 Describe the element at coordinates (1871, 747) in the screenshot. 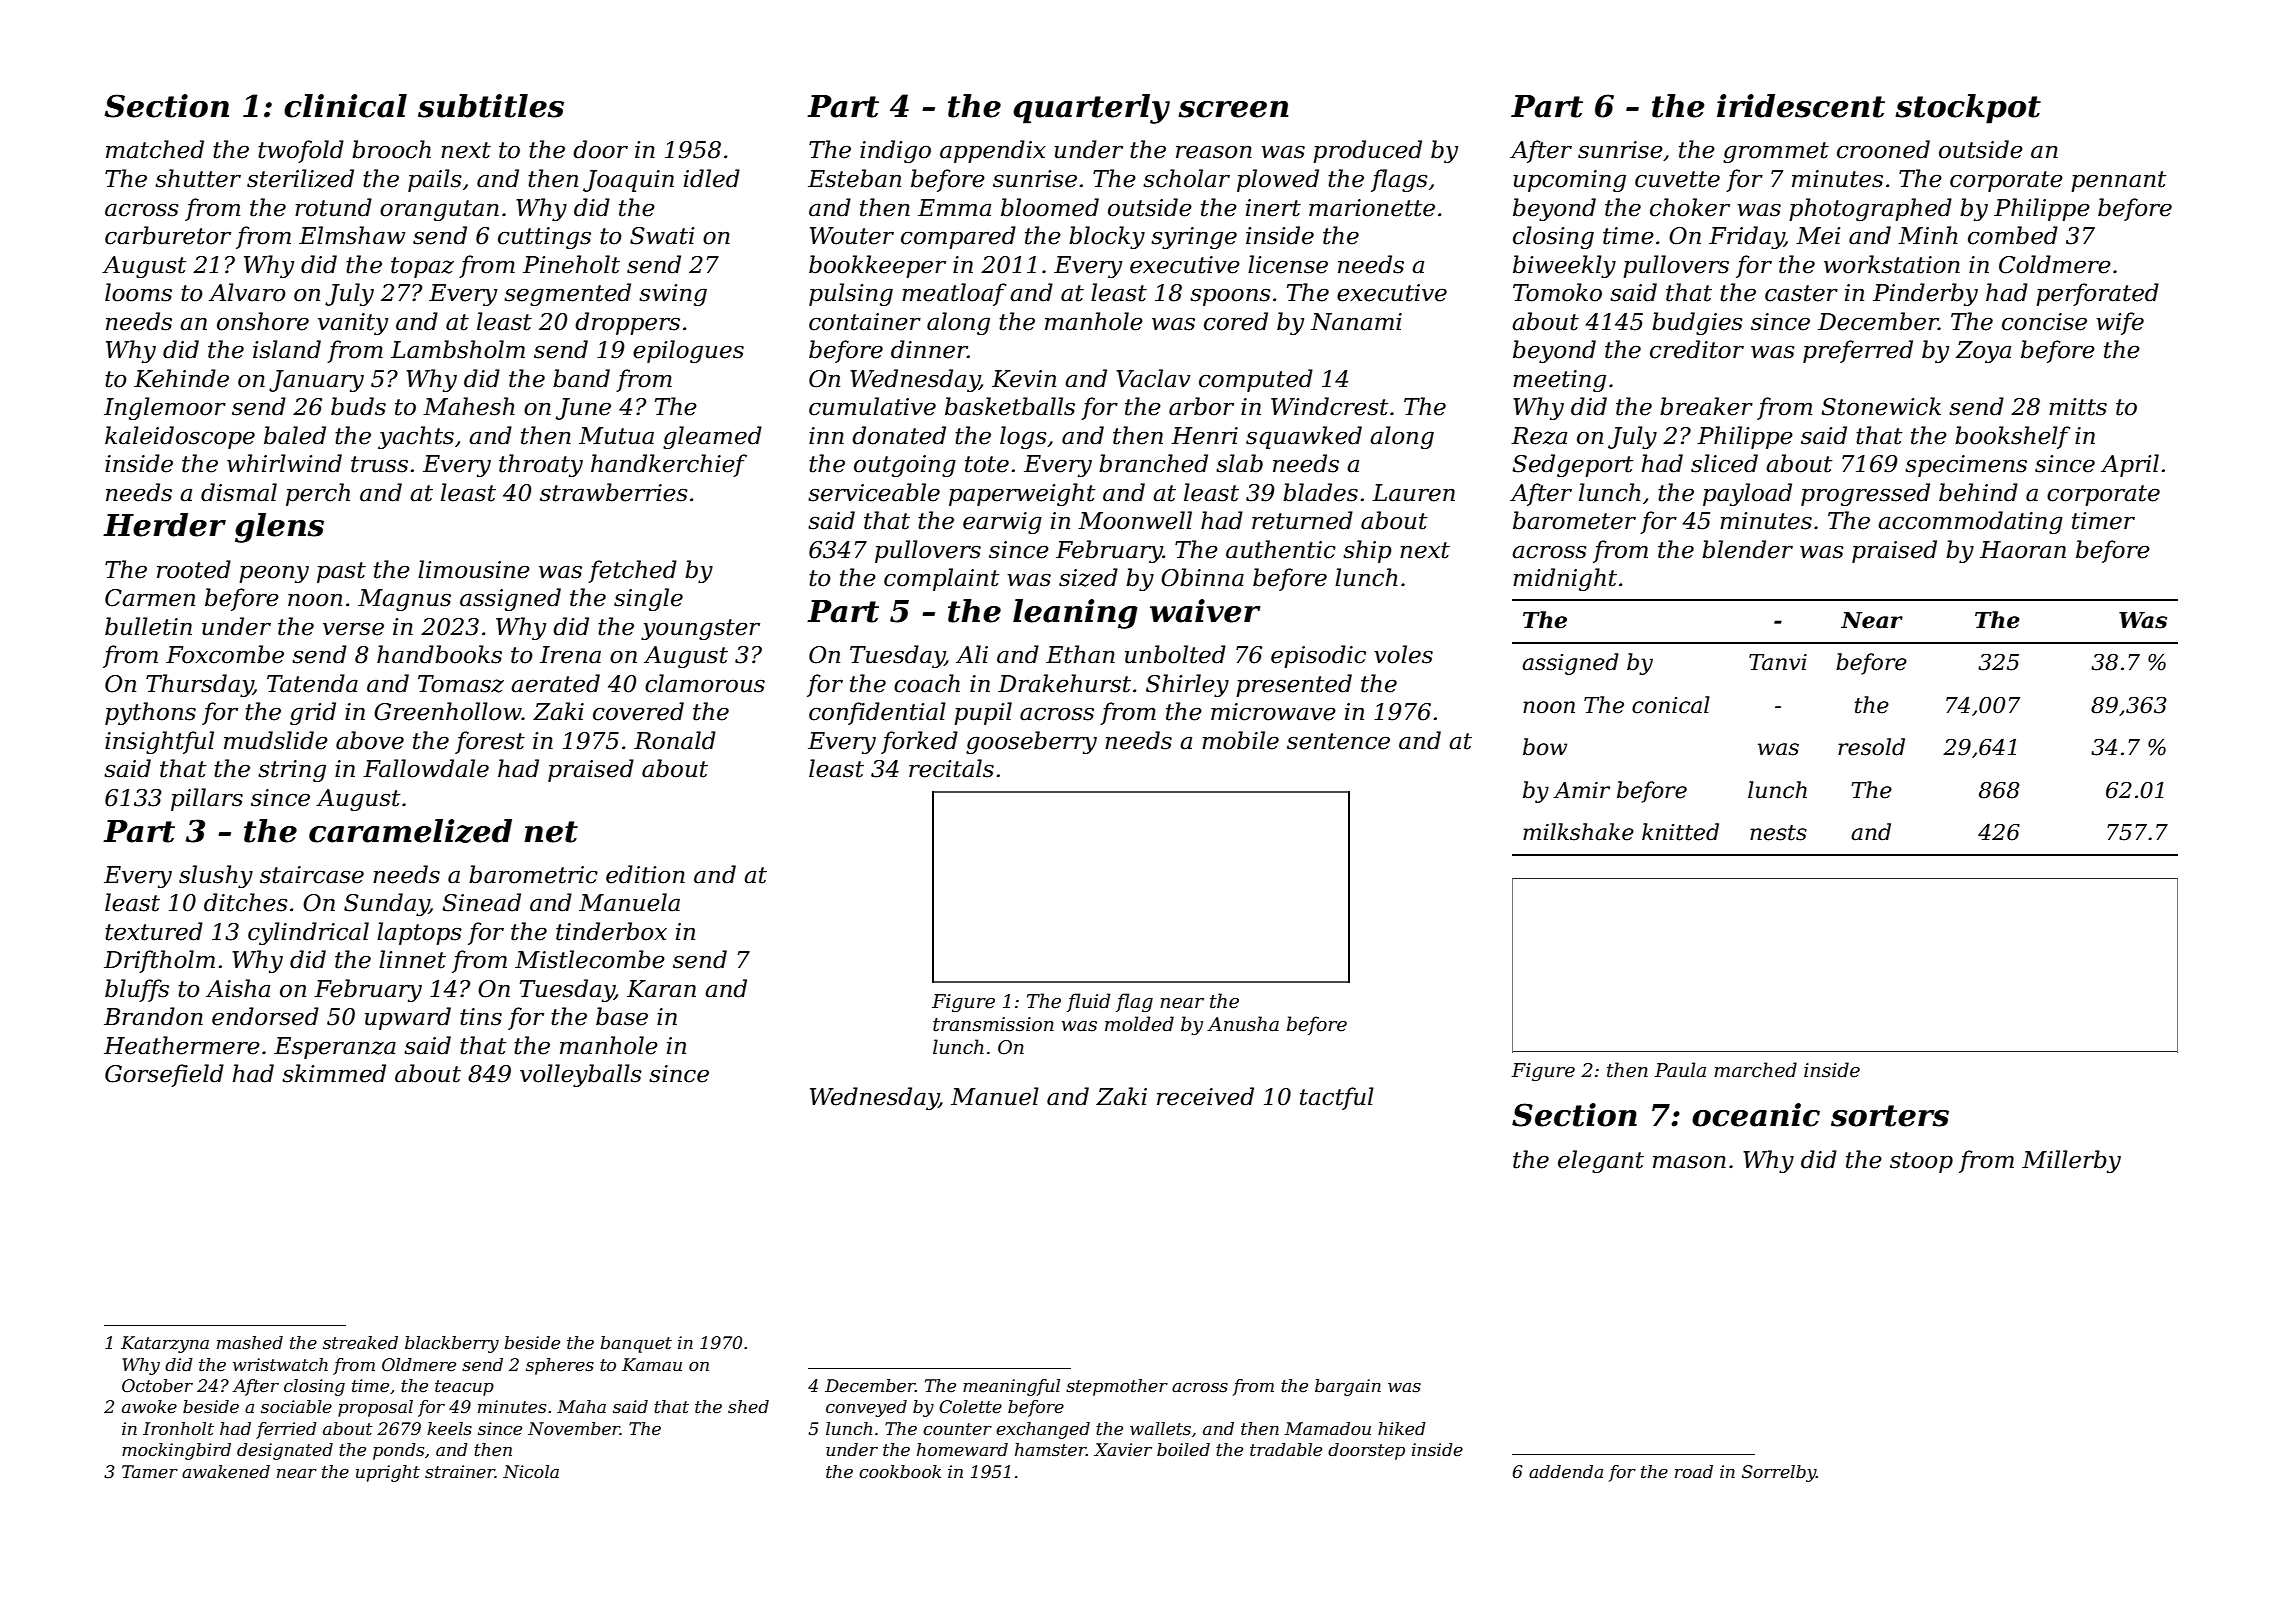

I see `resold` at that location.
